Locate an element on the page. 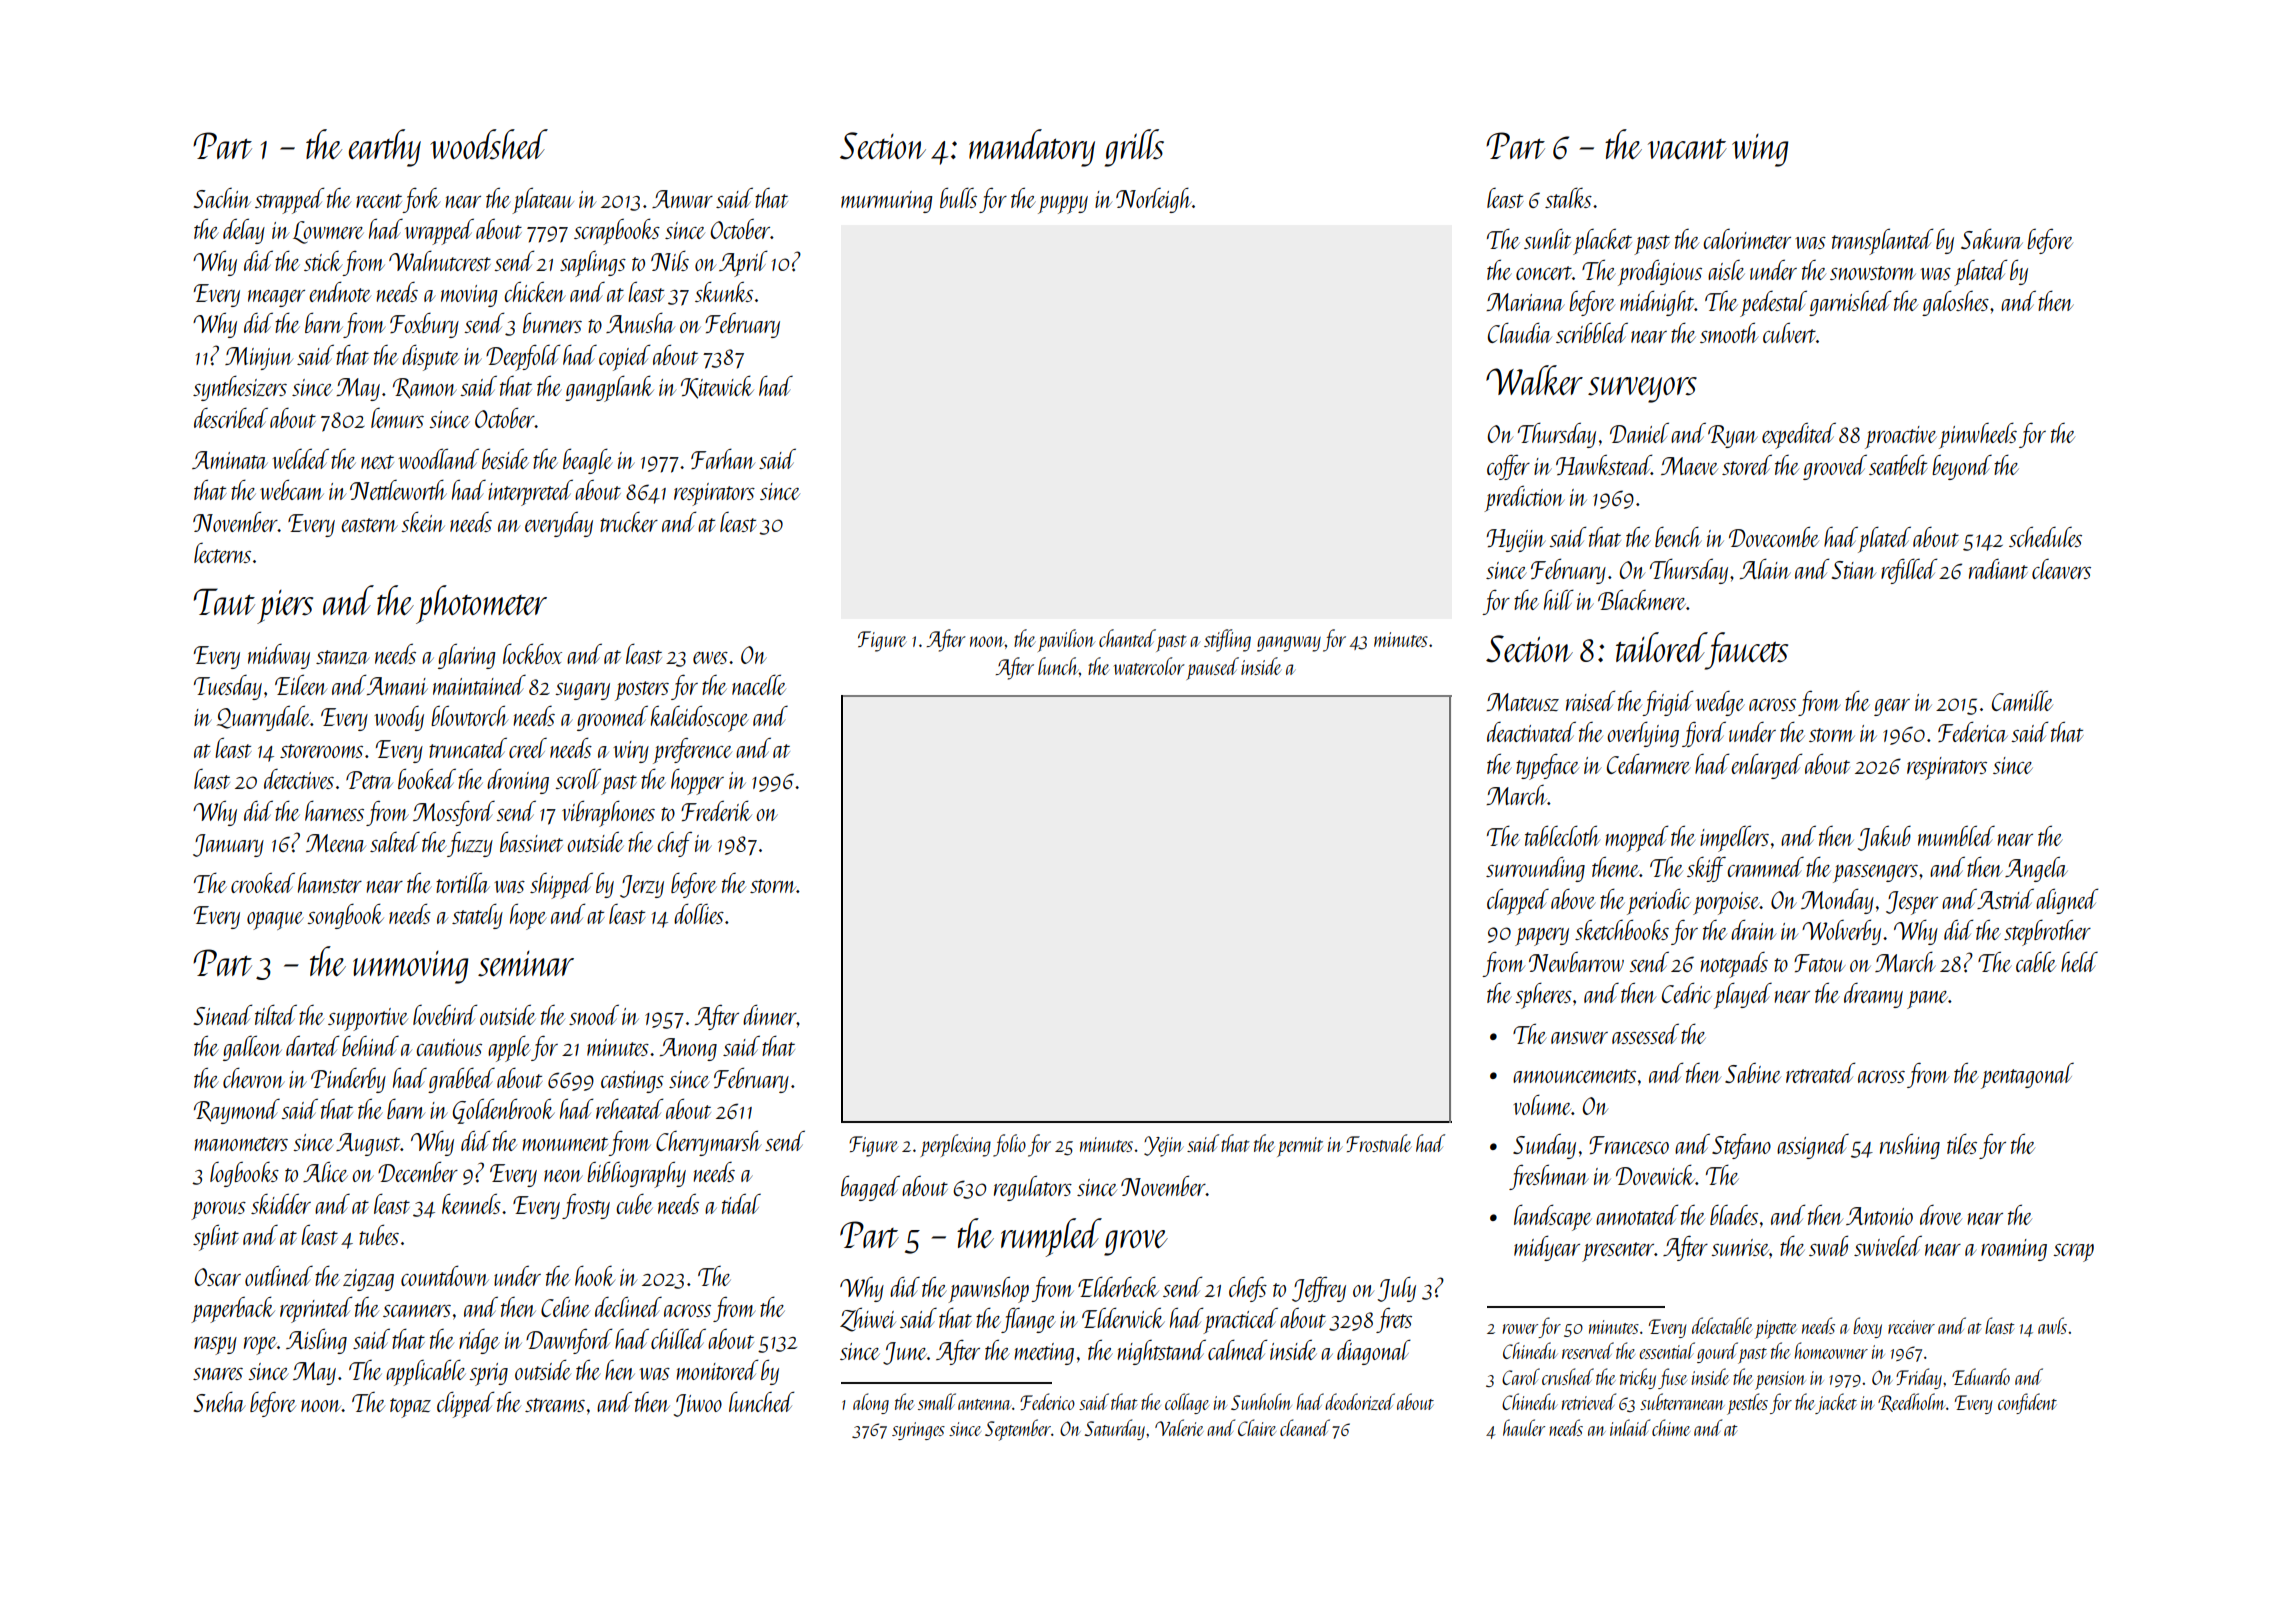  permit is located at coordinates (1300, 1147).
